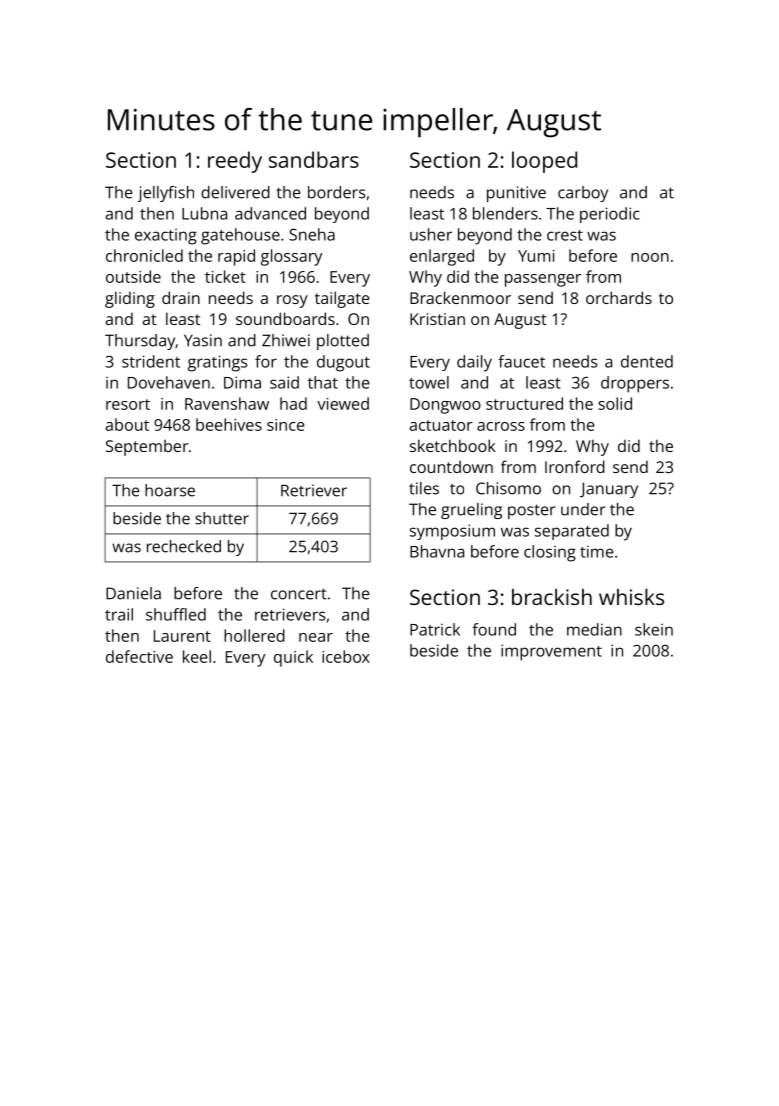  What do you see at coordinates (536, 256) in the image?
I see `Yumi` at bounding box center [536, 256].
